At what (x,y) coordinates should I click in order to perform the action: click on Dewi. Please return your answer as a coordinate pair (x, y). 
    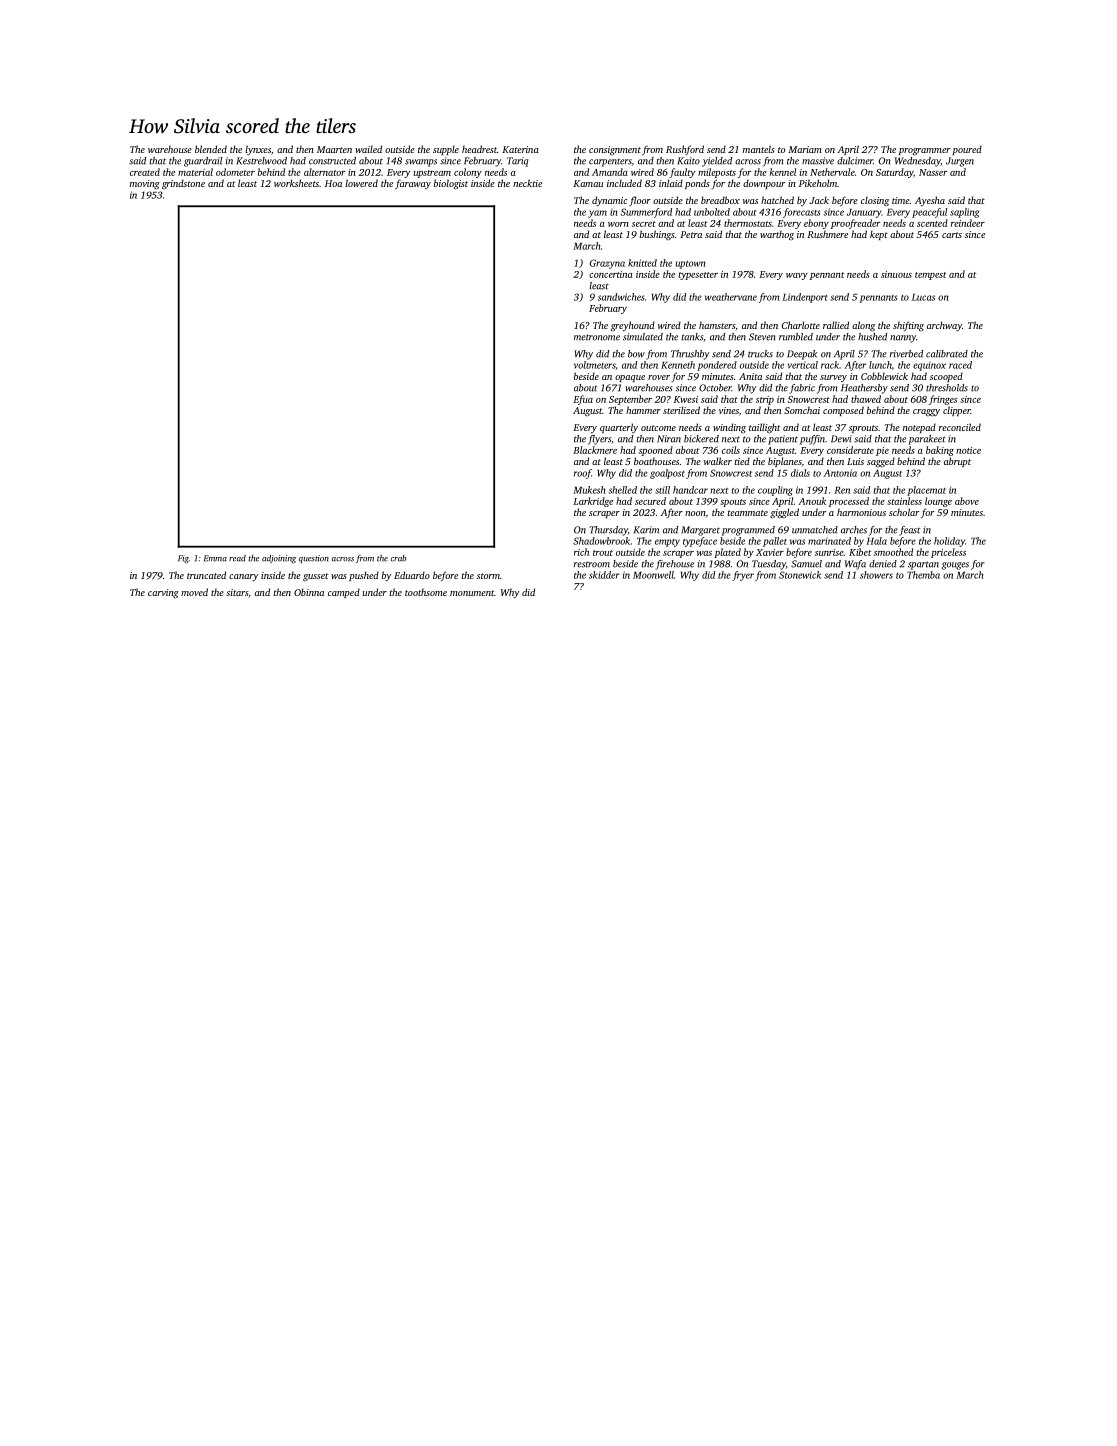
    Looking at the image, I should click on (841, 439).
